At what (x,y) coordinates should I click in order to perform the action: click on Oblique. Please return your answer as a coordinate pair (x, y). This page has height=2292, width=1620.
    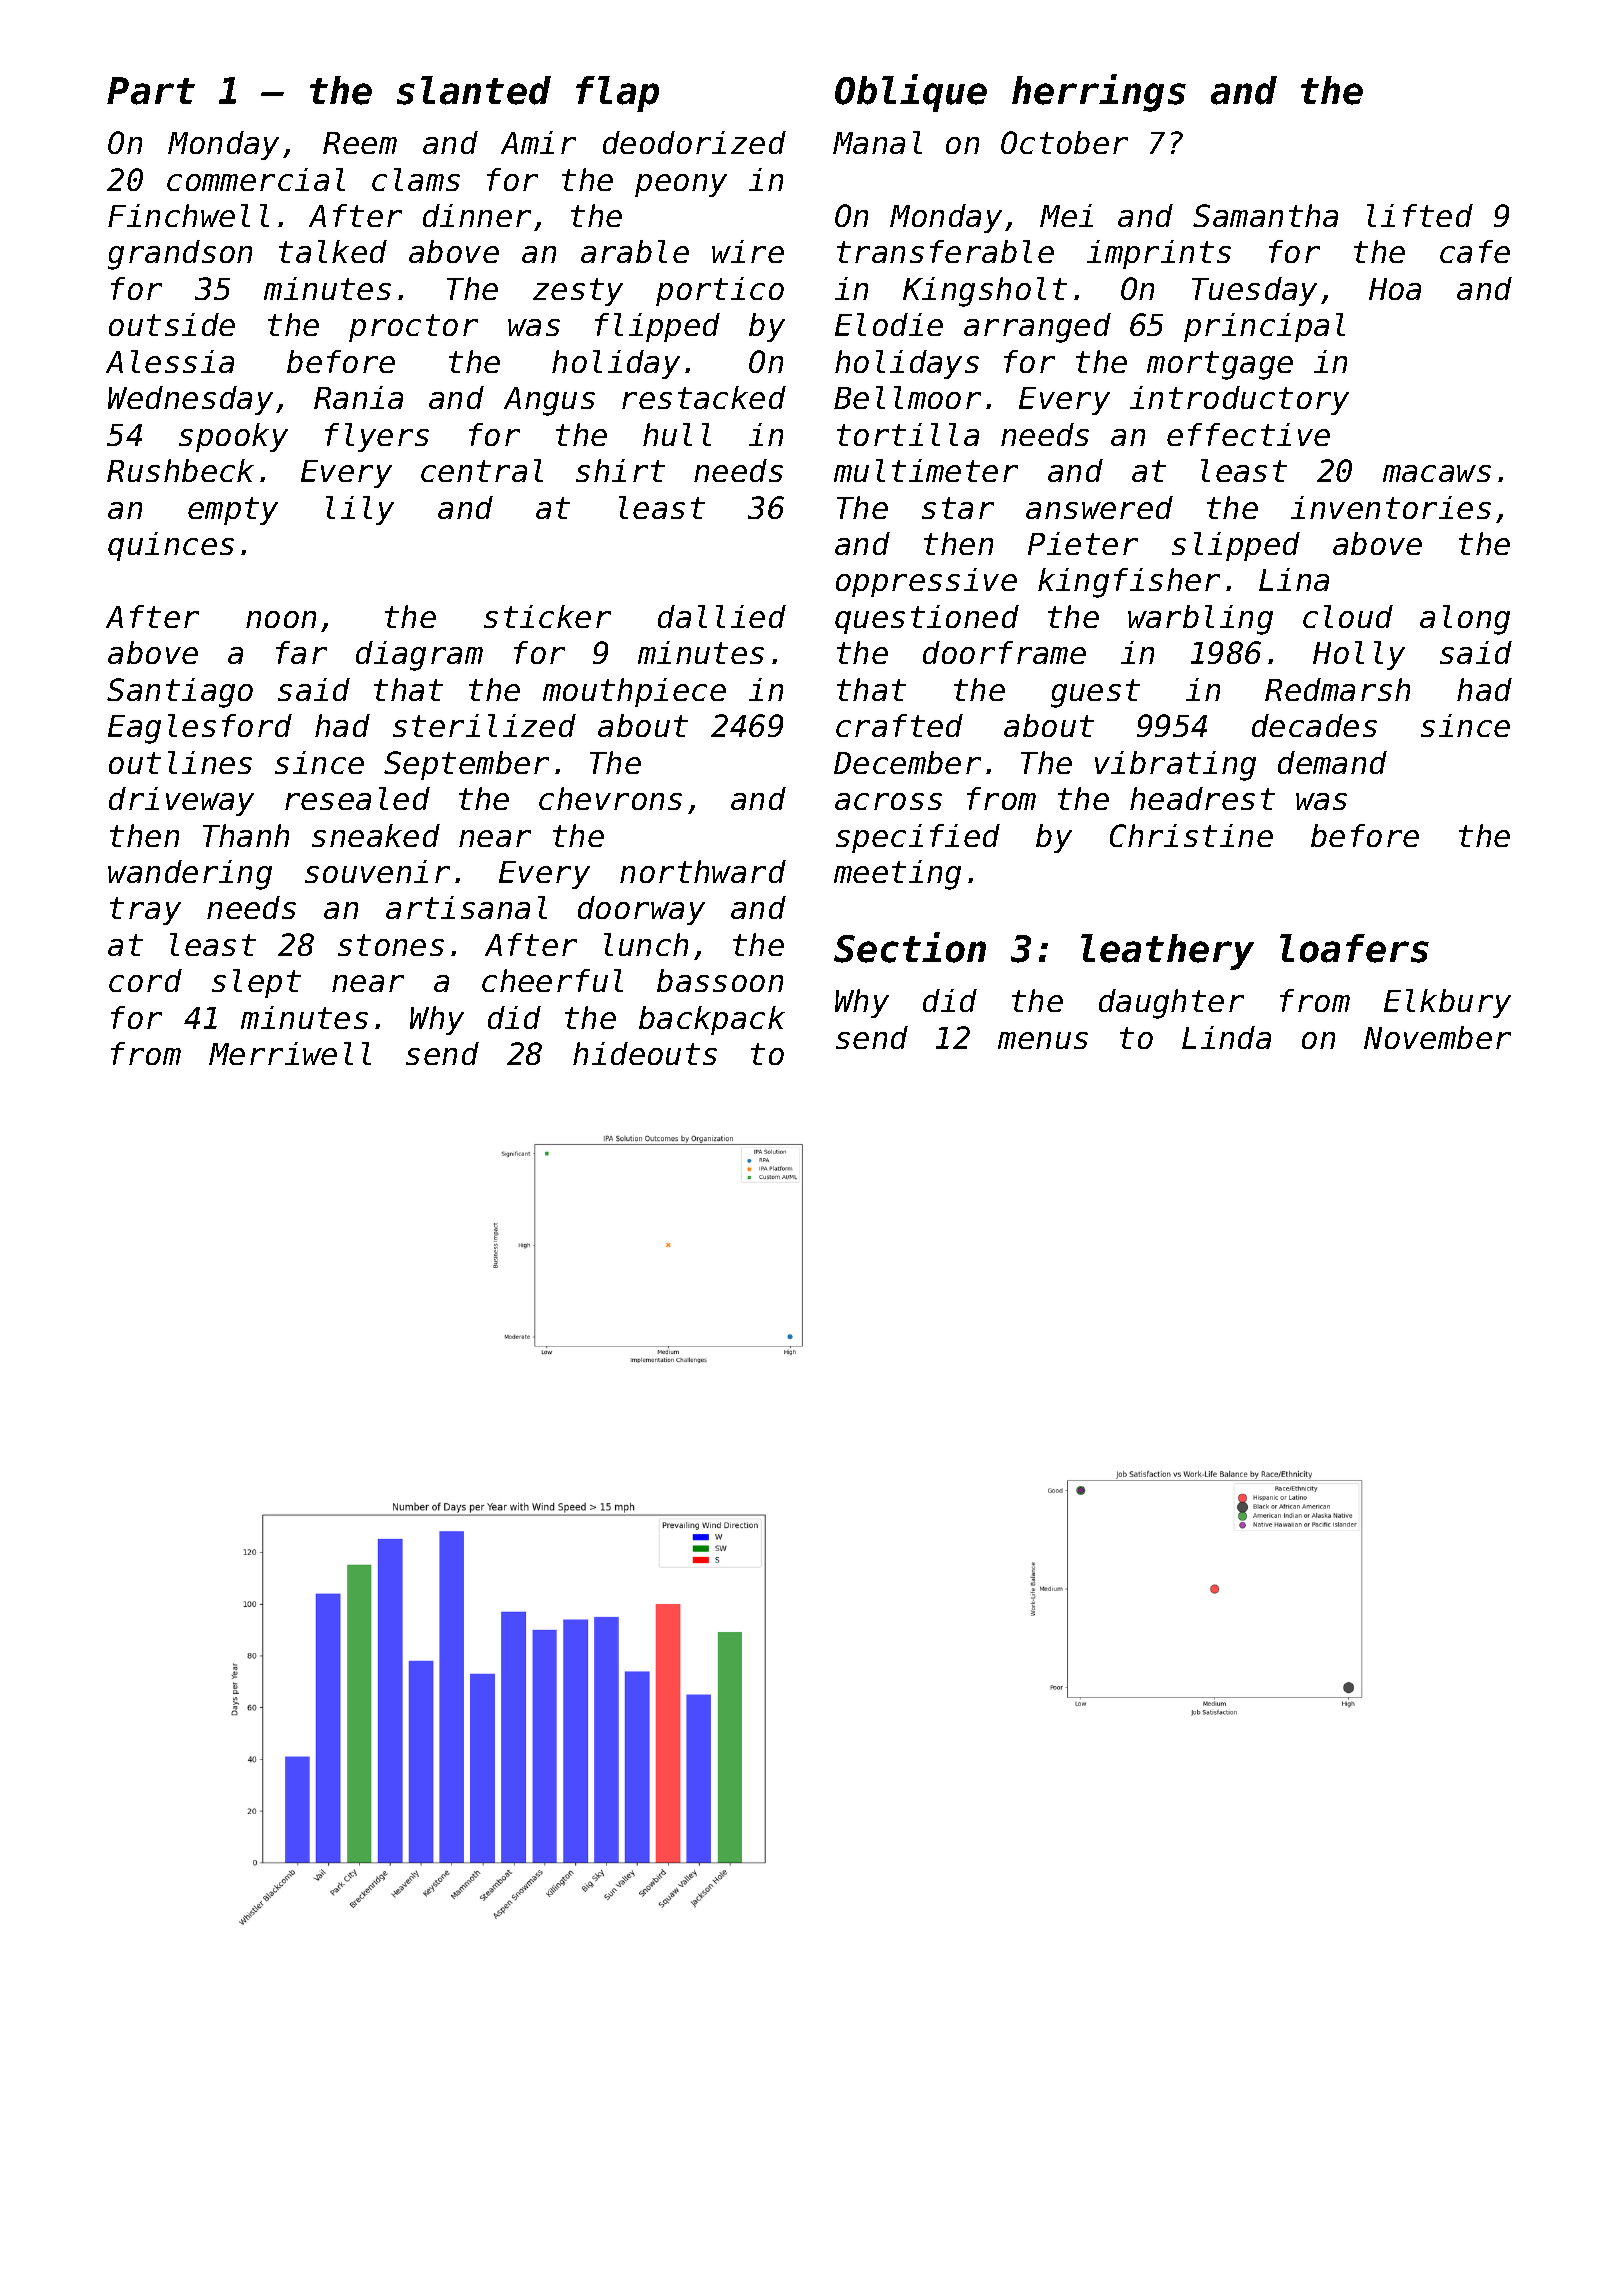
    Looking at the image, I should click on (911, 93).
